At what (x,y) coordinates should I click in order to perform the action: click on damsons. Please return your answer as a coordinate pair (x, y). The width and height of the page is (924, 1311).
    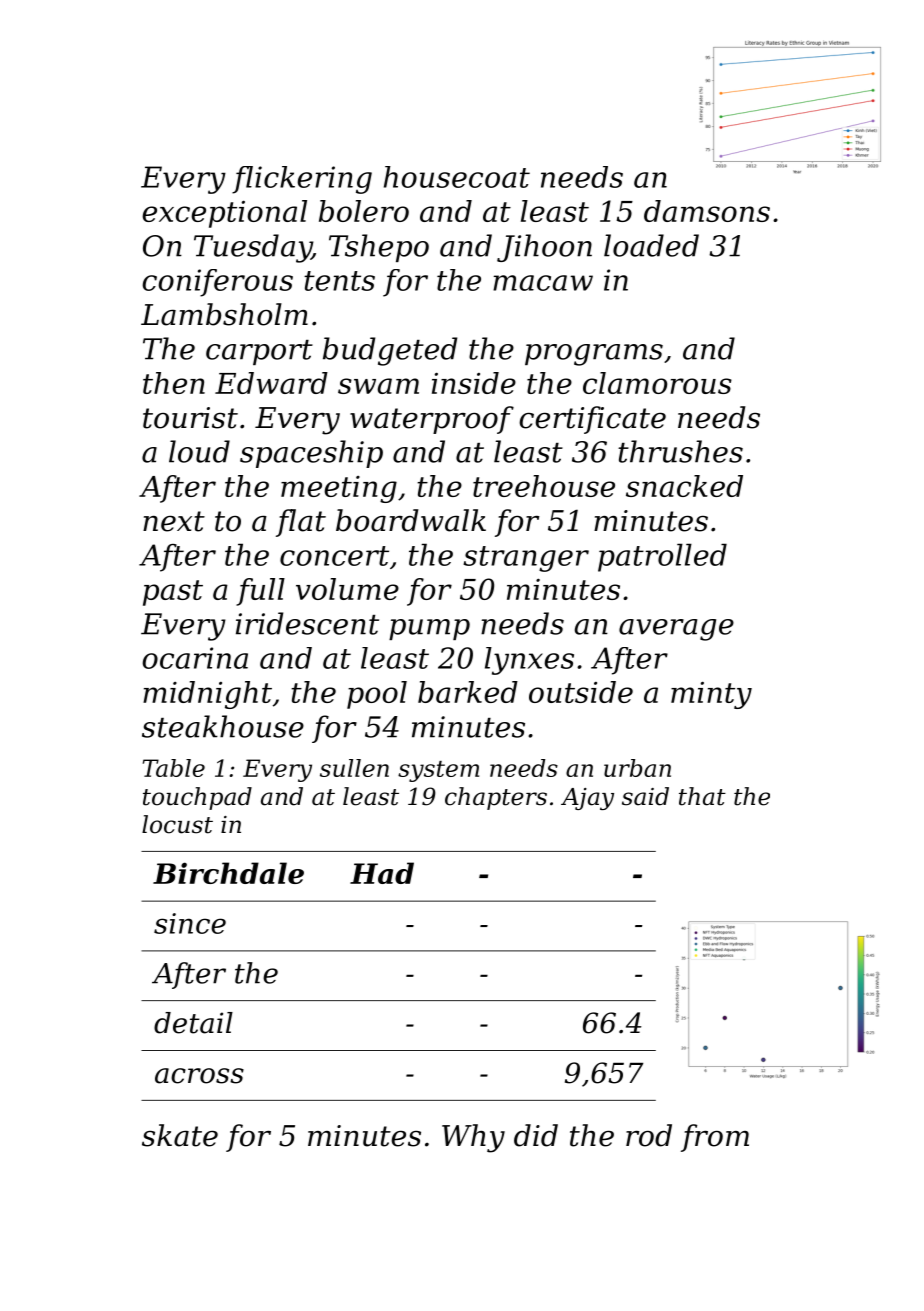
    Looking at the image, I should click on (707, 211).
